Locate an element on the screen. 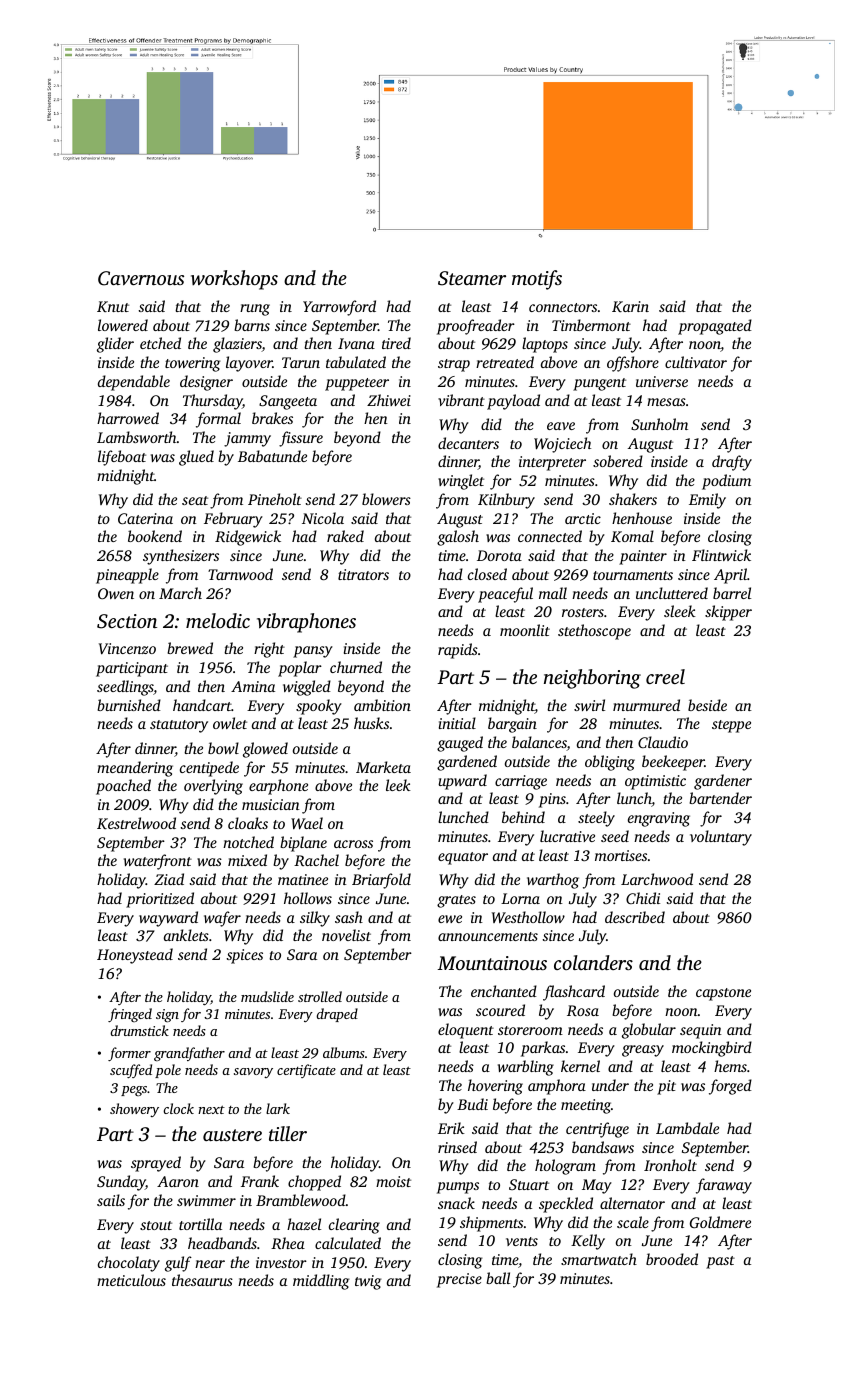 Image resolution: width=849 pixels, height=1400 pixels. propagated is located at coordinates (715, 327).
